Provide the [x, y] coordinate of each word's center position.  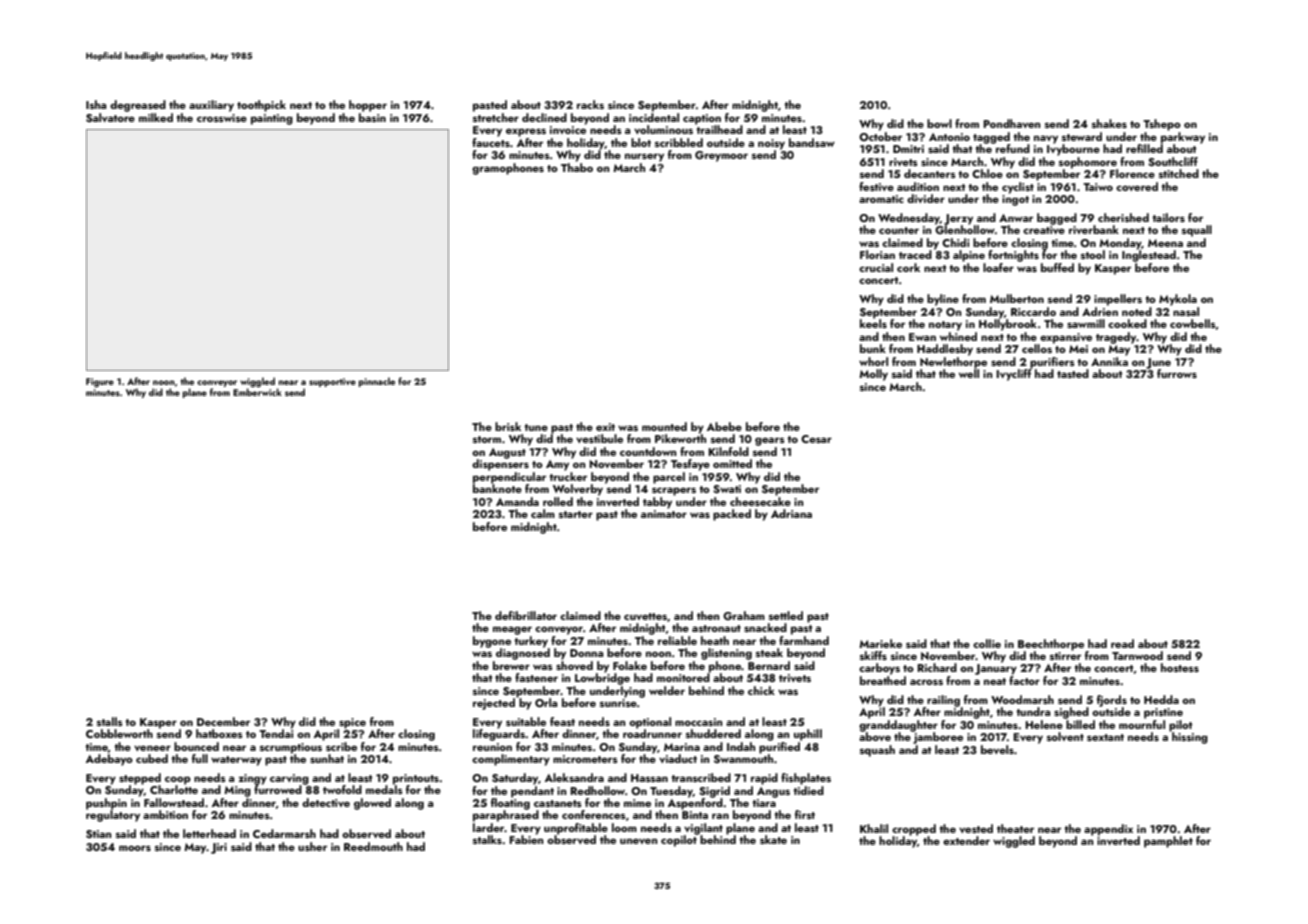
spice [352, 723]
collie [987, 643]
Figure [100, 383]
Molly [873, 375]
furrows [1177, 373]
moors [135, 848]
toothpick [261, 106]
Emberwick [257, 392]
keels [873, 323]
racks [590, 104]
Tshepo [1162, 125]
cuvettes [645, 616]
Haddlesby [945, 350]
